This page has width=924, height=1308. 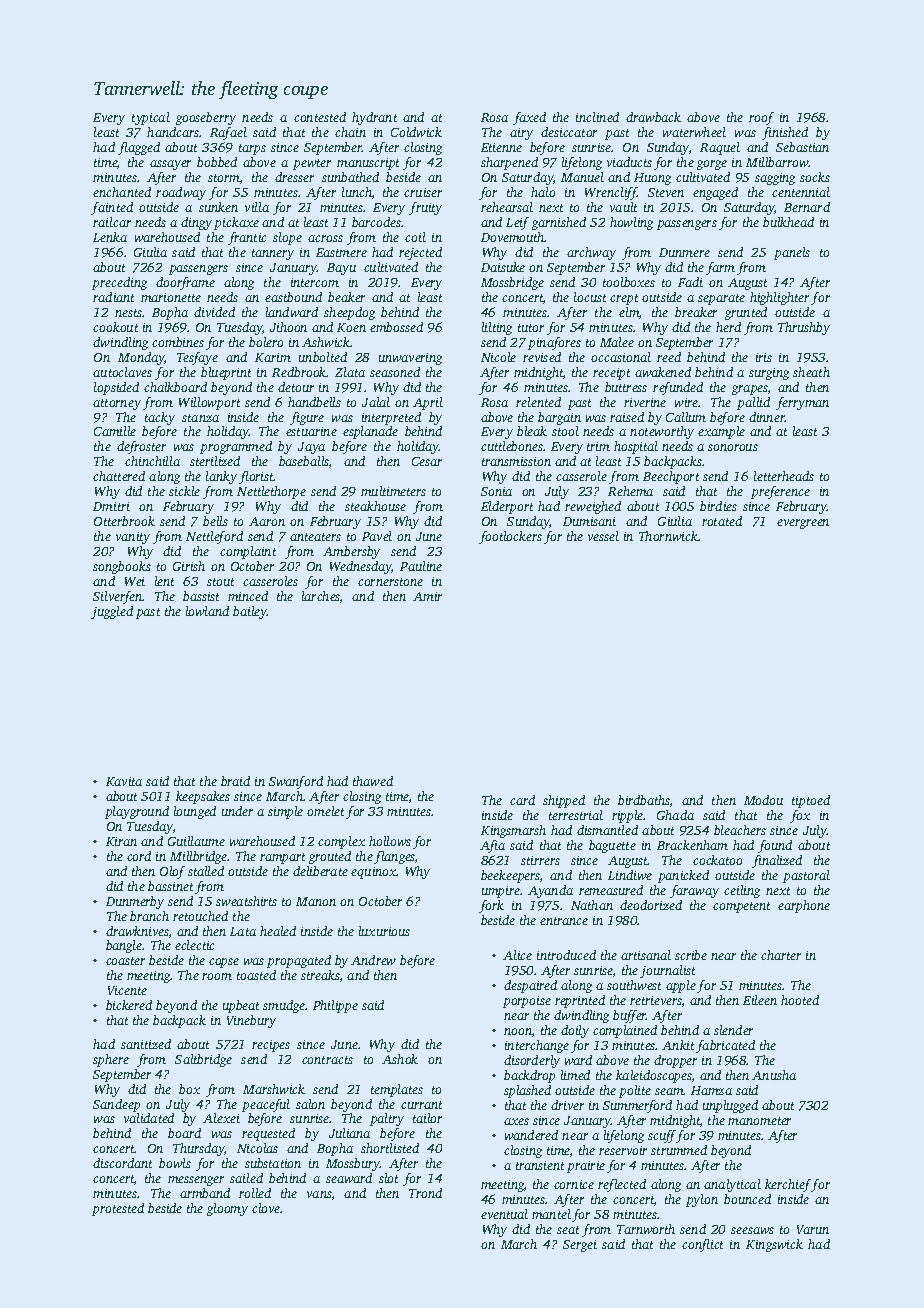 I want to click on hydrant, so click(x=374, y=118).
